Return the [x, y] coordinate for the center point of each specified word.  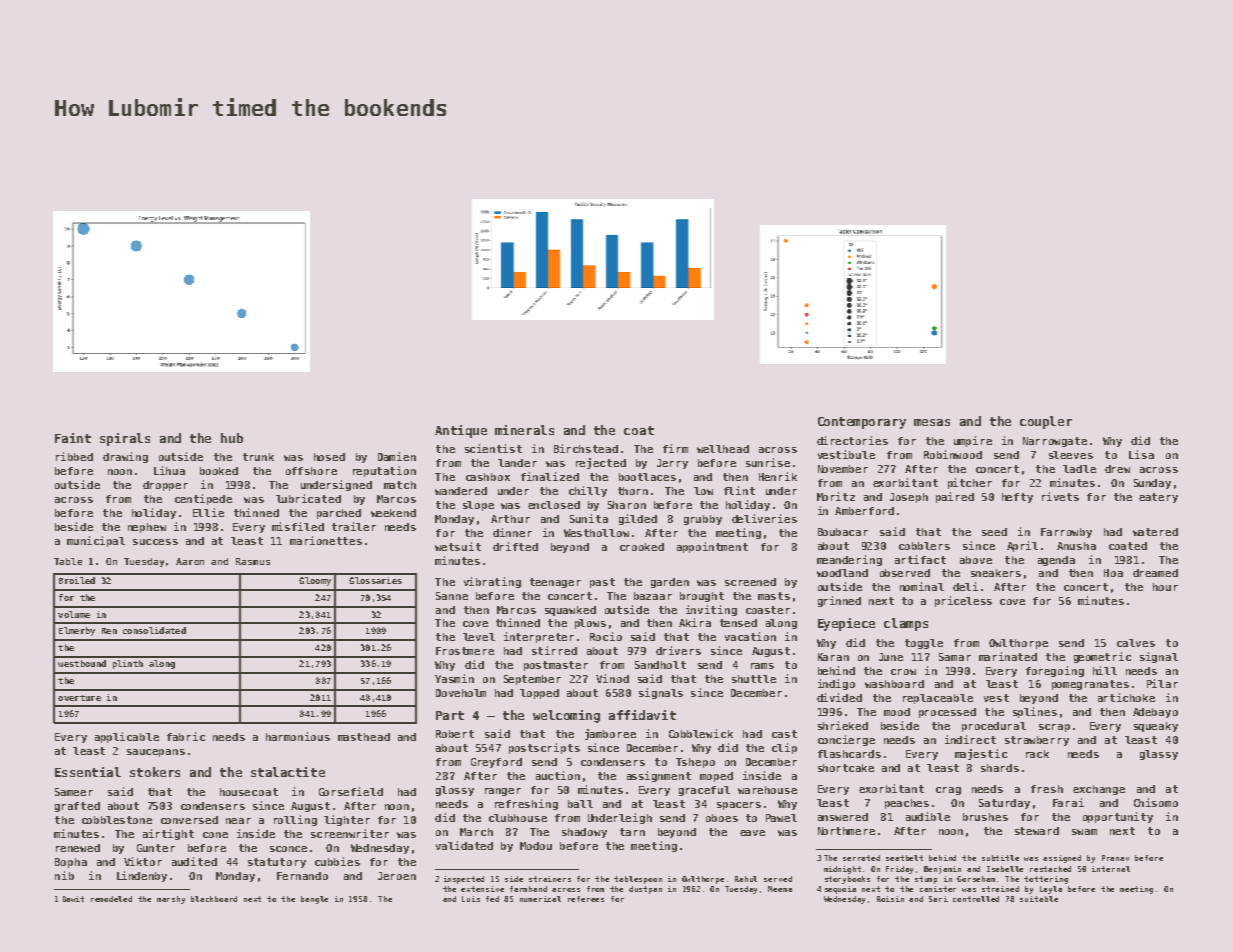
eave [752, 833]
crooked [642, 547]
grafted [77, 807]
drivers [678, 650]
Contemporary [862, 423]
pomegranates [1090, 685]
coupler [1046, 422]
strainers [550, 879]
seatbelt [904, 858]
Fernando [302, 876]
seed [994, 532]
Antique [461, 431]
